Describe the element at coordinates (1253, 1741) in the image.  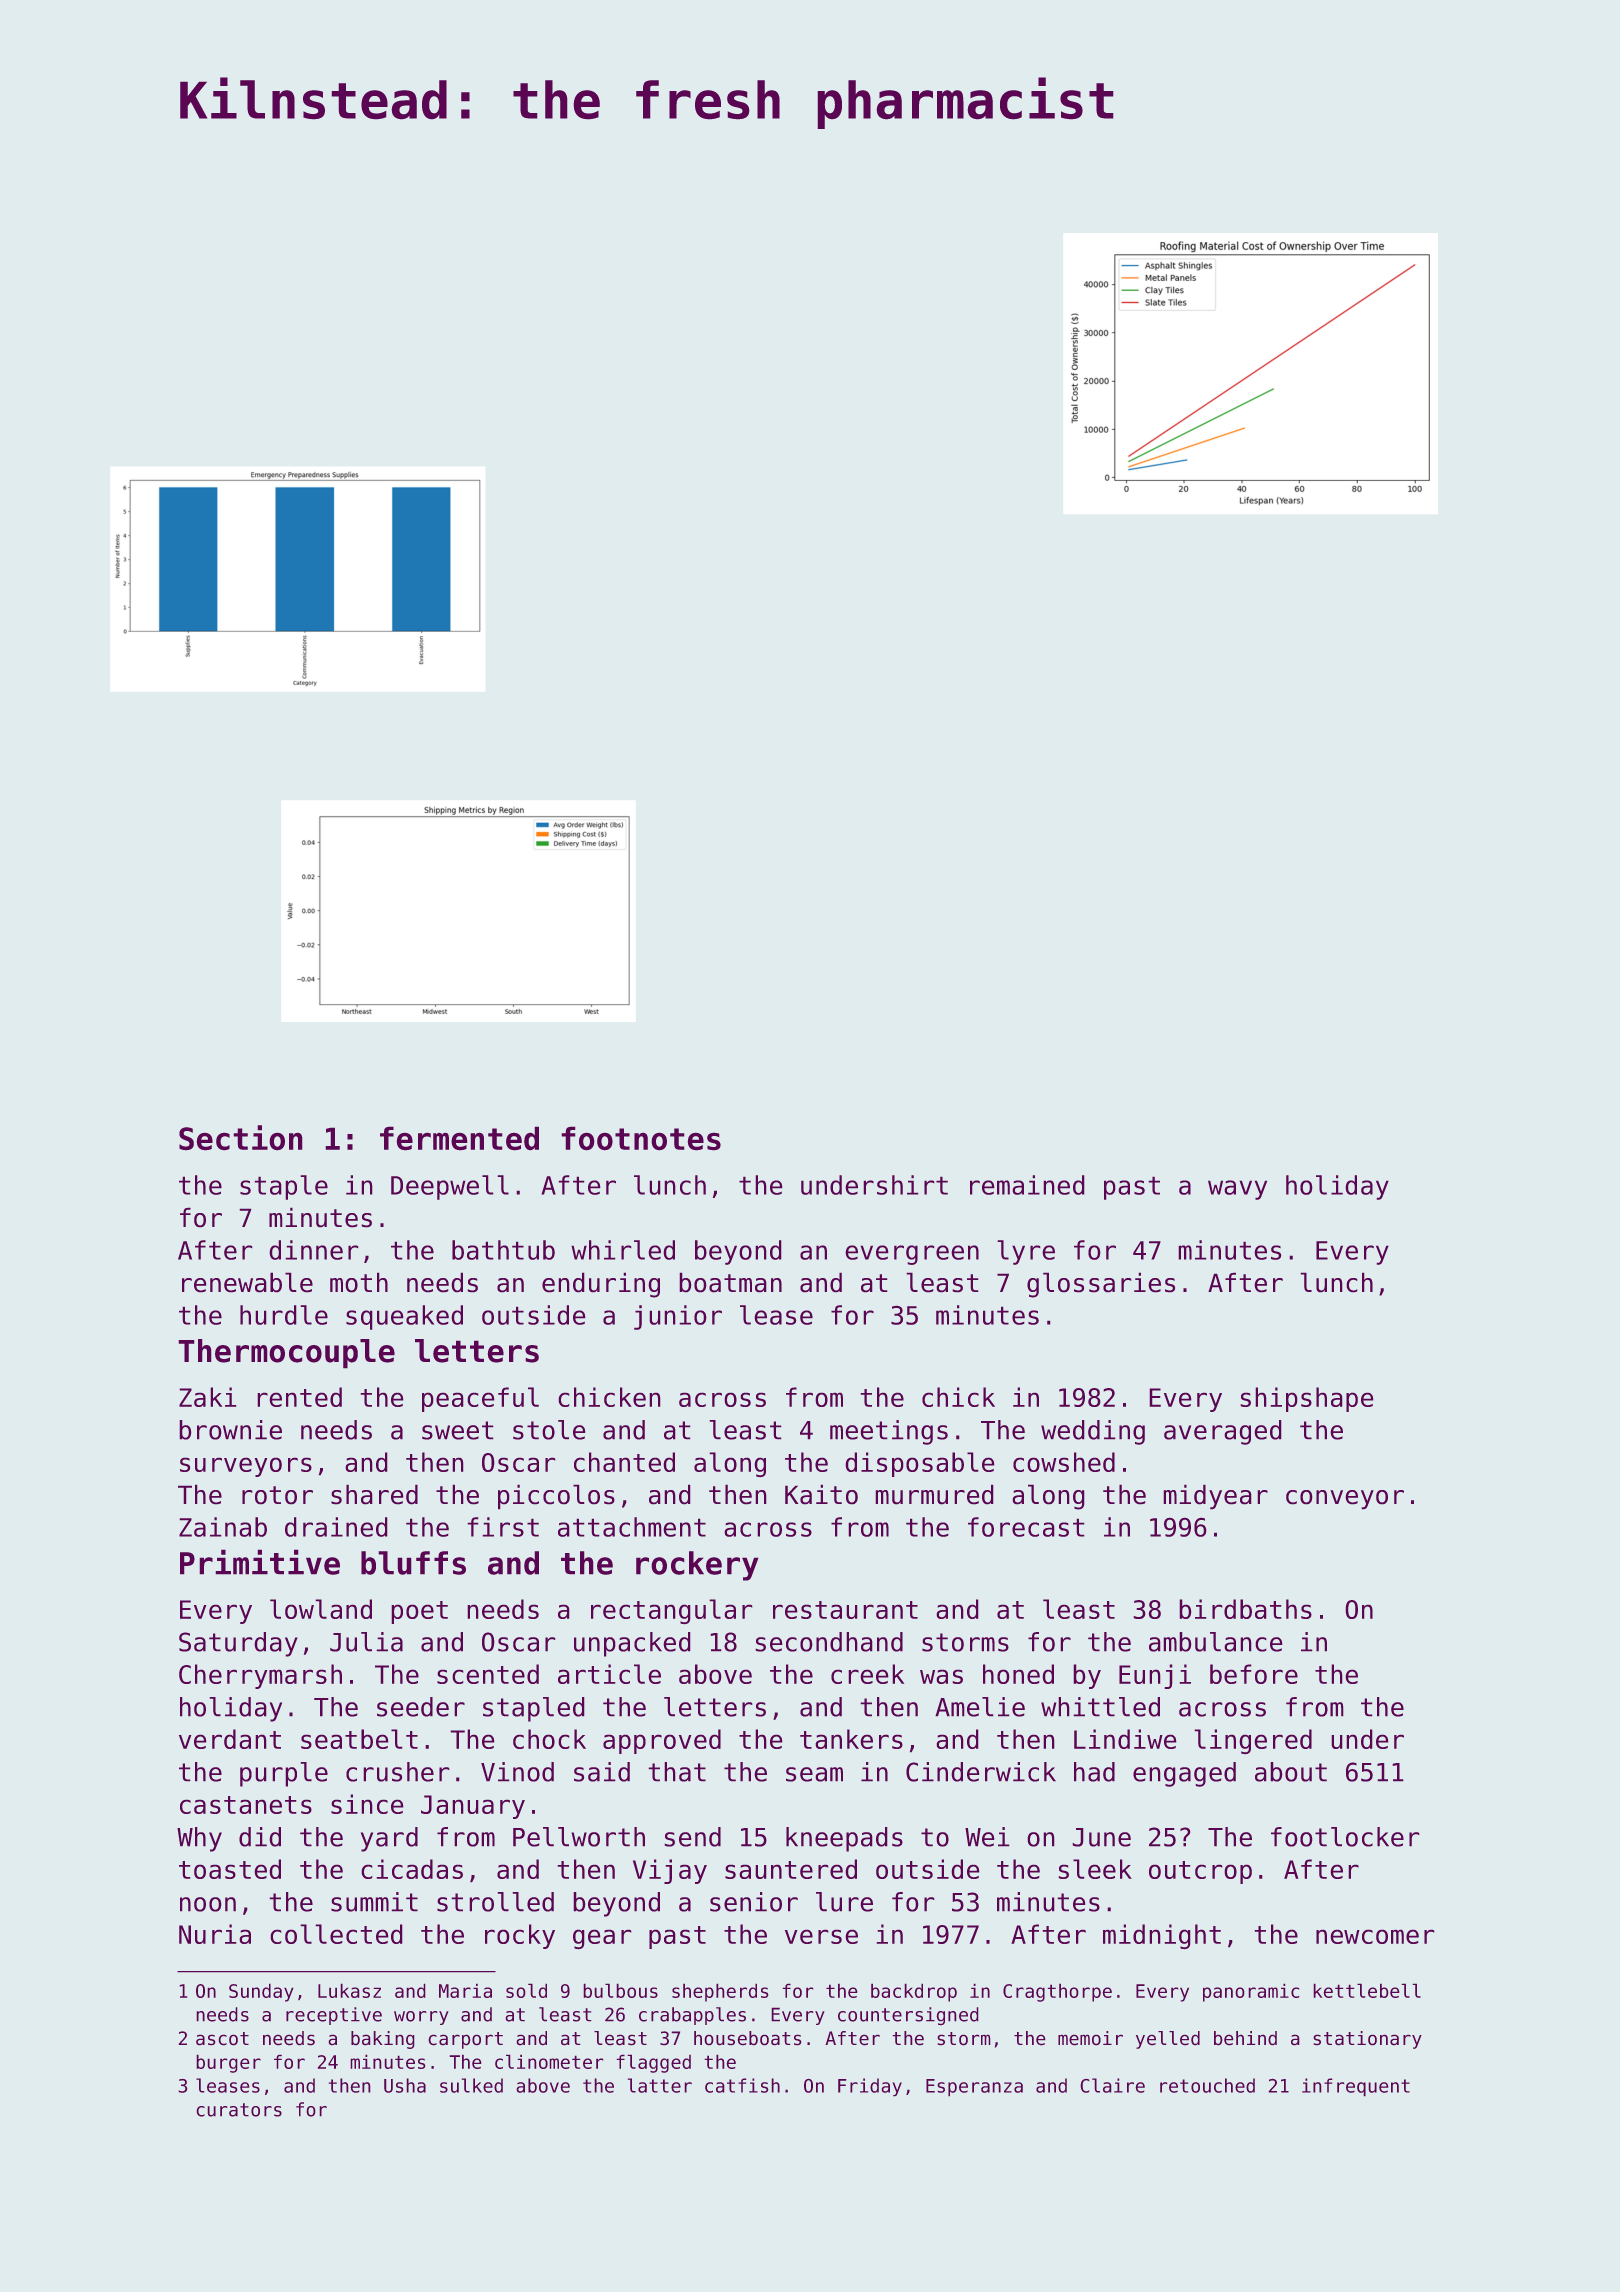
I see `lingered` at that location.
